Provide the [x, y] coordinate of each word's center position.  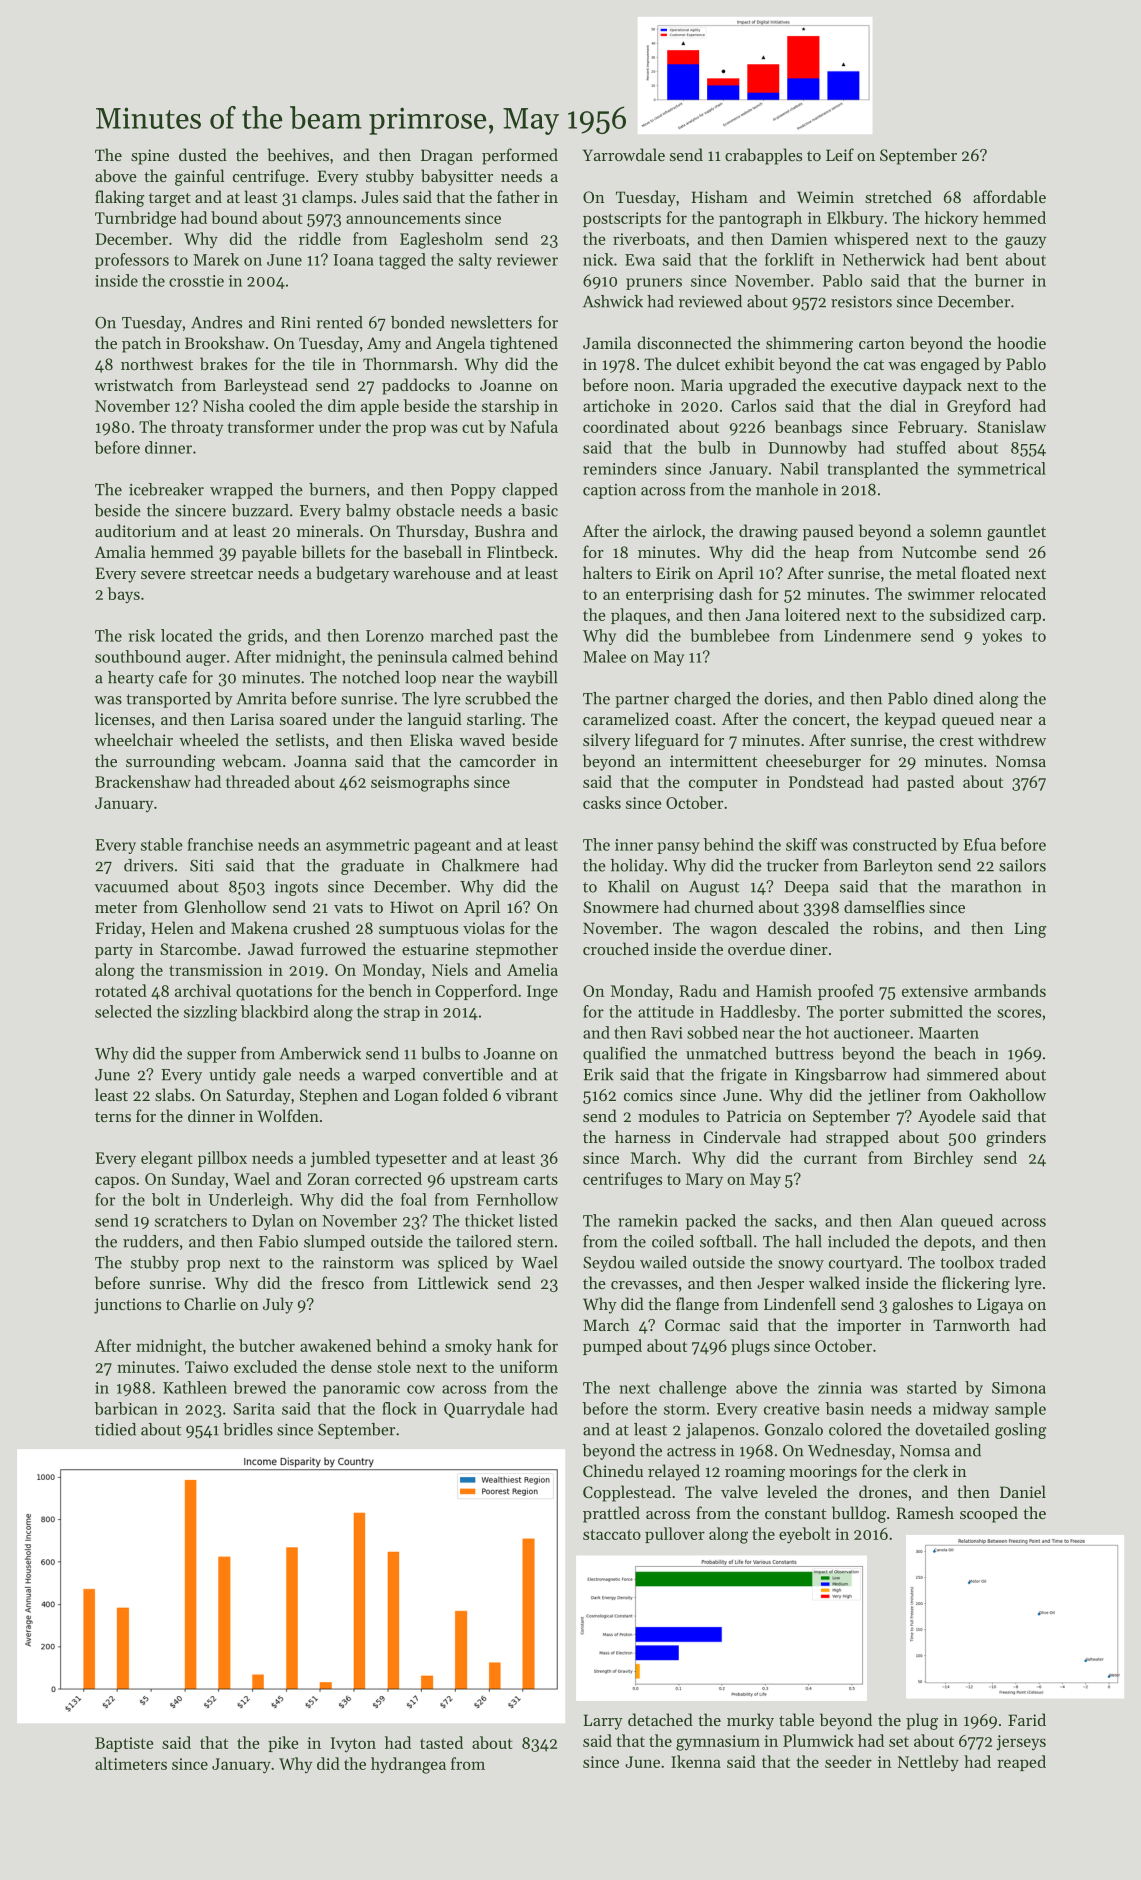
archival [203, 990]
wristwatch [134, 384]
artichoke [616, 405]
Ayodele [947, 1117]
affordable [1009, 196]
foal [414, 1199]
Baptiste [124, 1744]
